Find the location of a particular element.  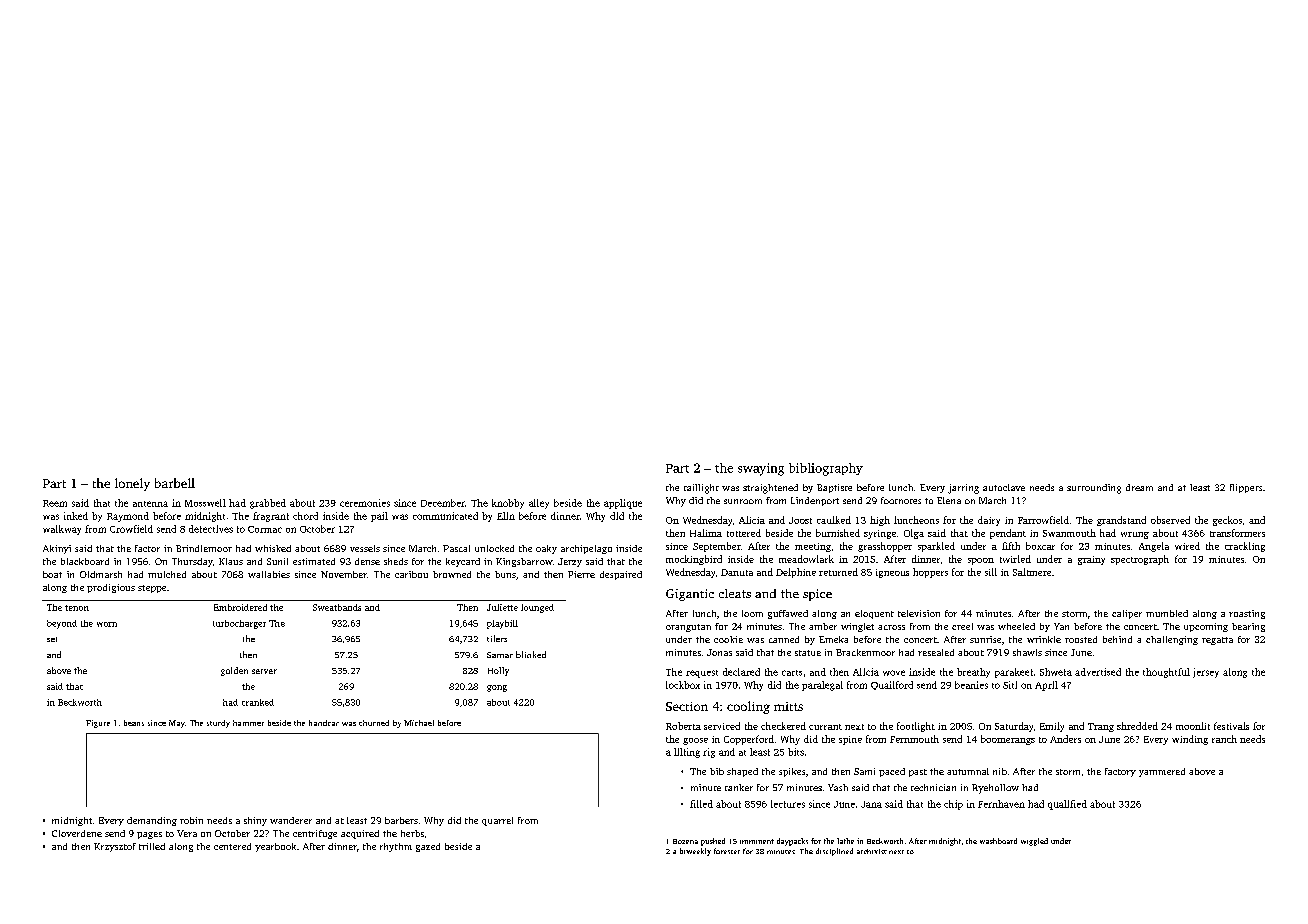

Joost is located at coordinates (800, 520).
